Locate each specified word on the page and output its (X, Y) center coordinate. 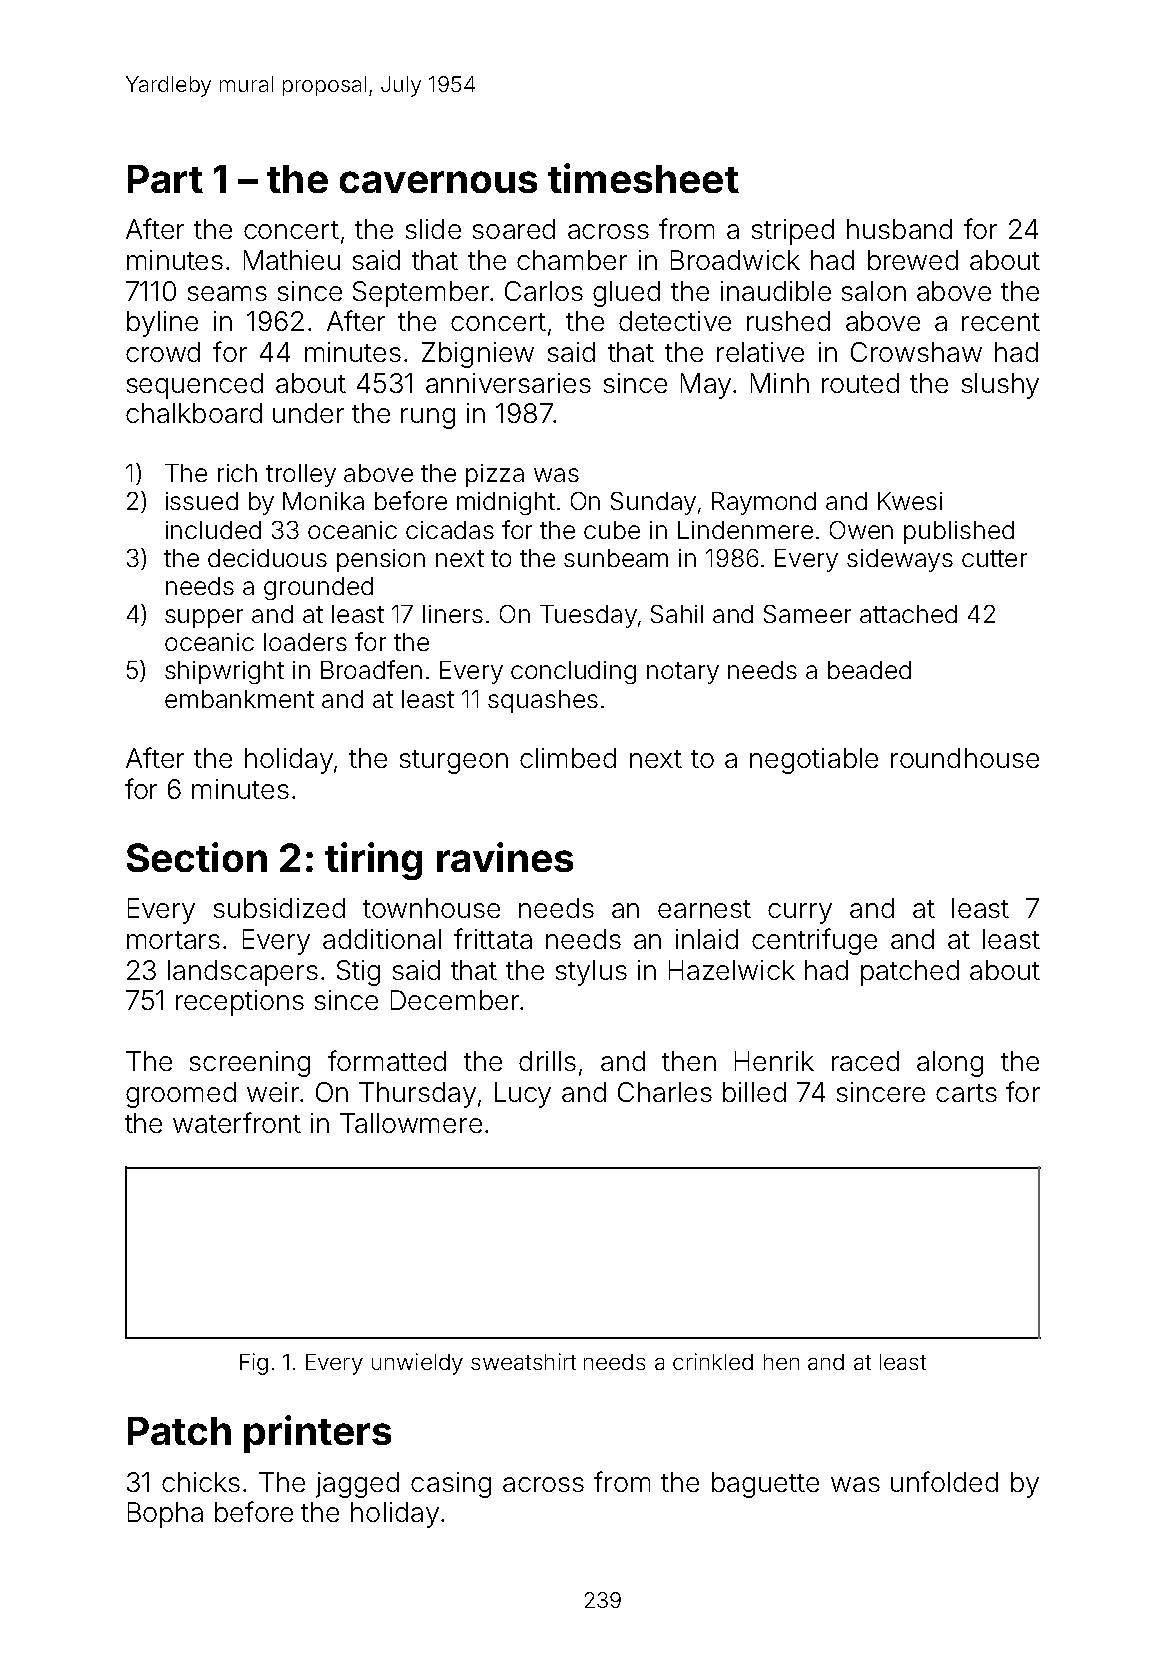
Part (165, 179)
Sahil (677, 614)
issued (202, 501)
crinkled (713, 1361)
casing (451, 1485)
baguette (765, 1485)
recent (1001, 322)
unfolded (944, 1481)
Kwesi (910, 501)
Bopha (165, 1515)
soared (514, 229)
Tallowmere (411, 1123)
